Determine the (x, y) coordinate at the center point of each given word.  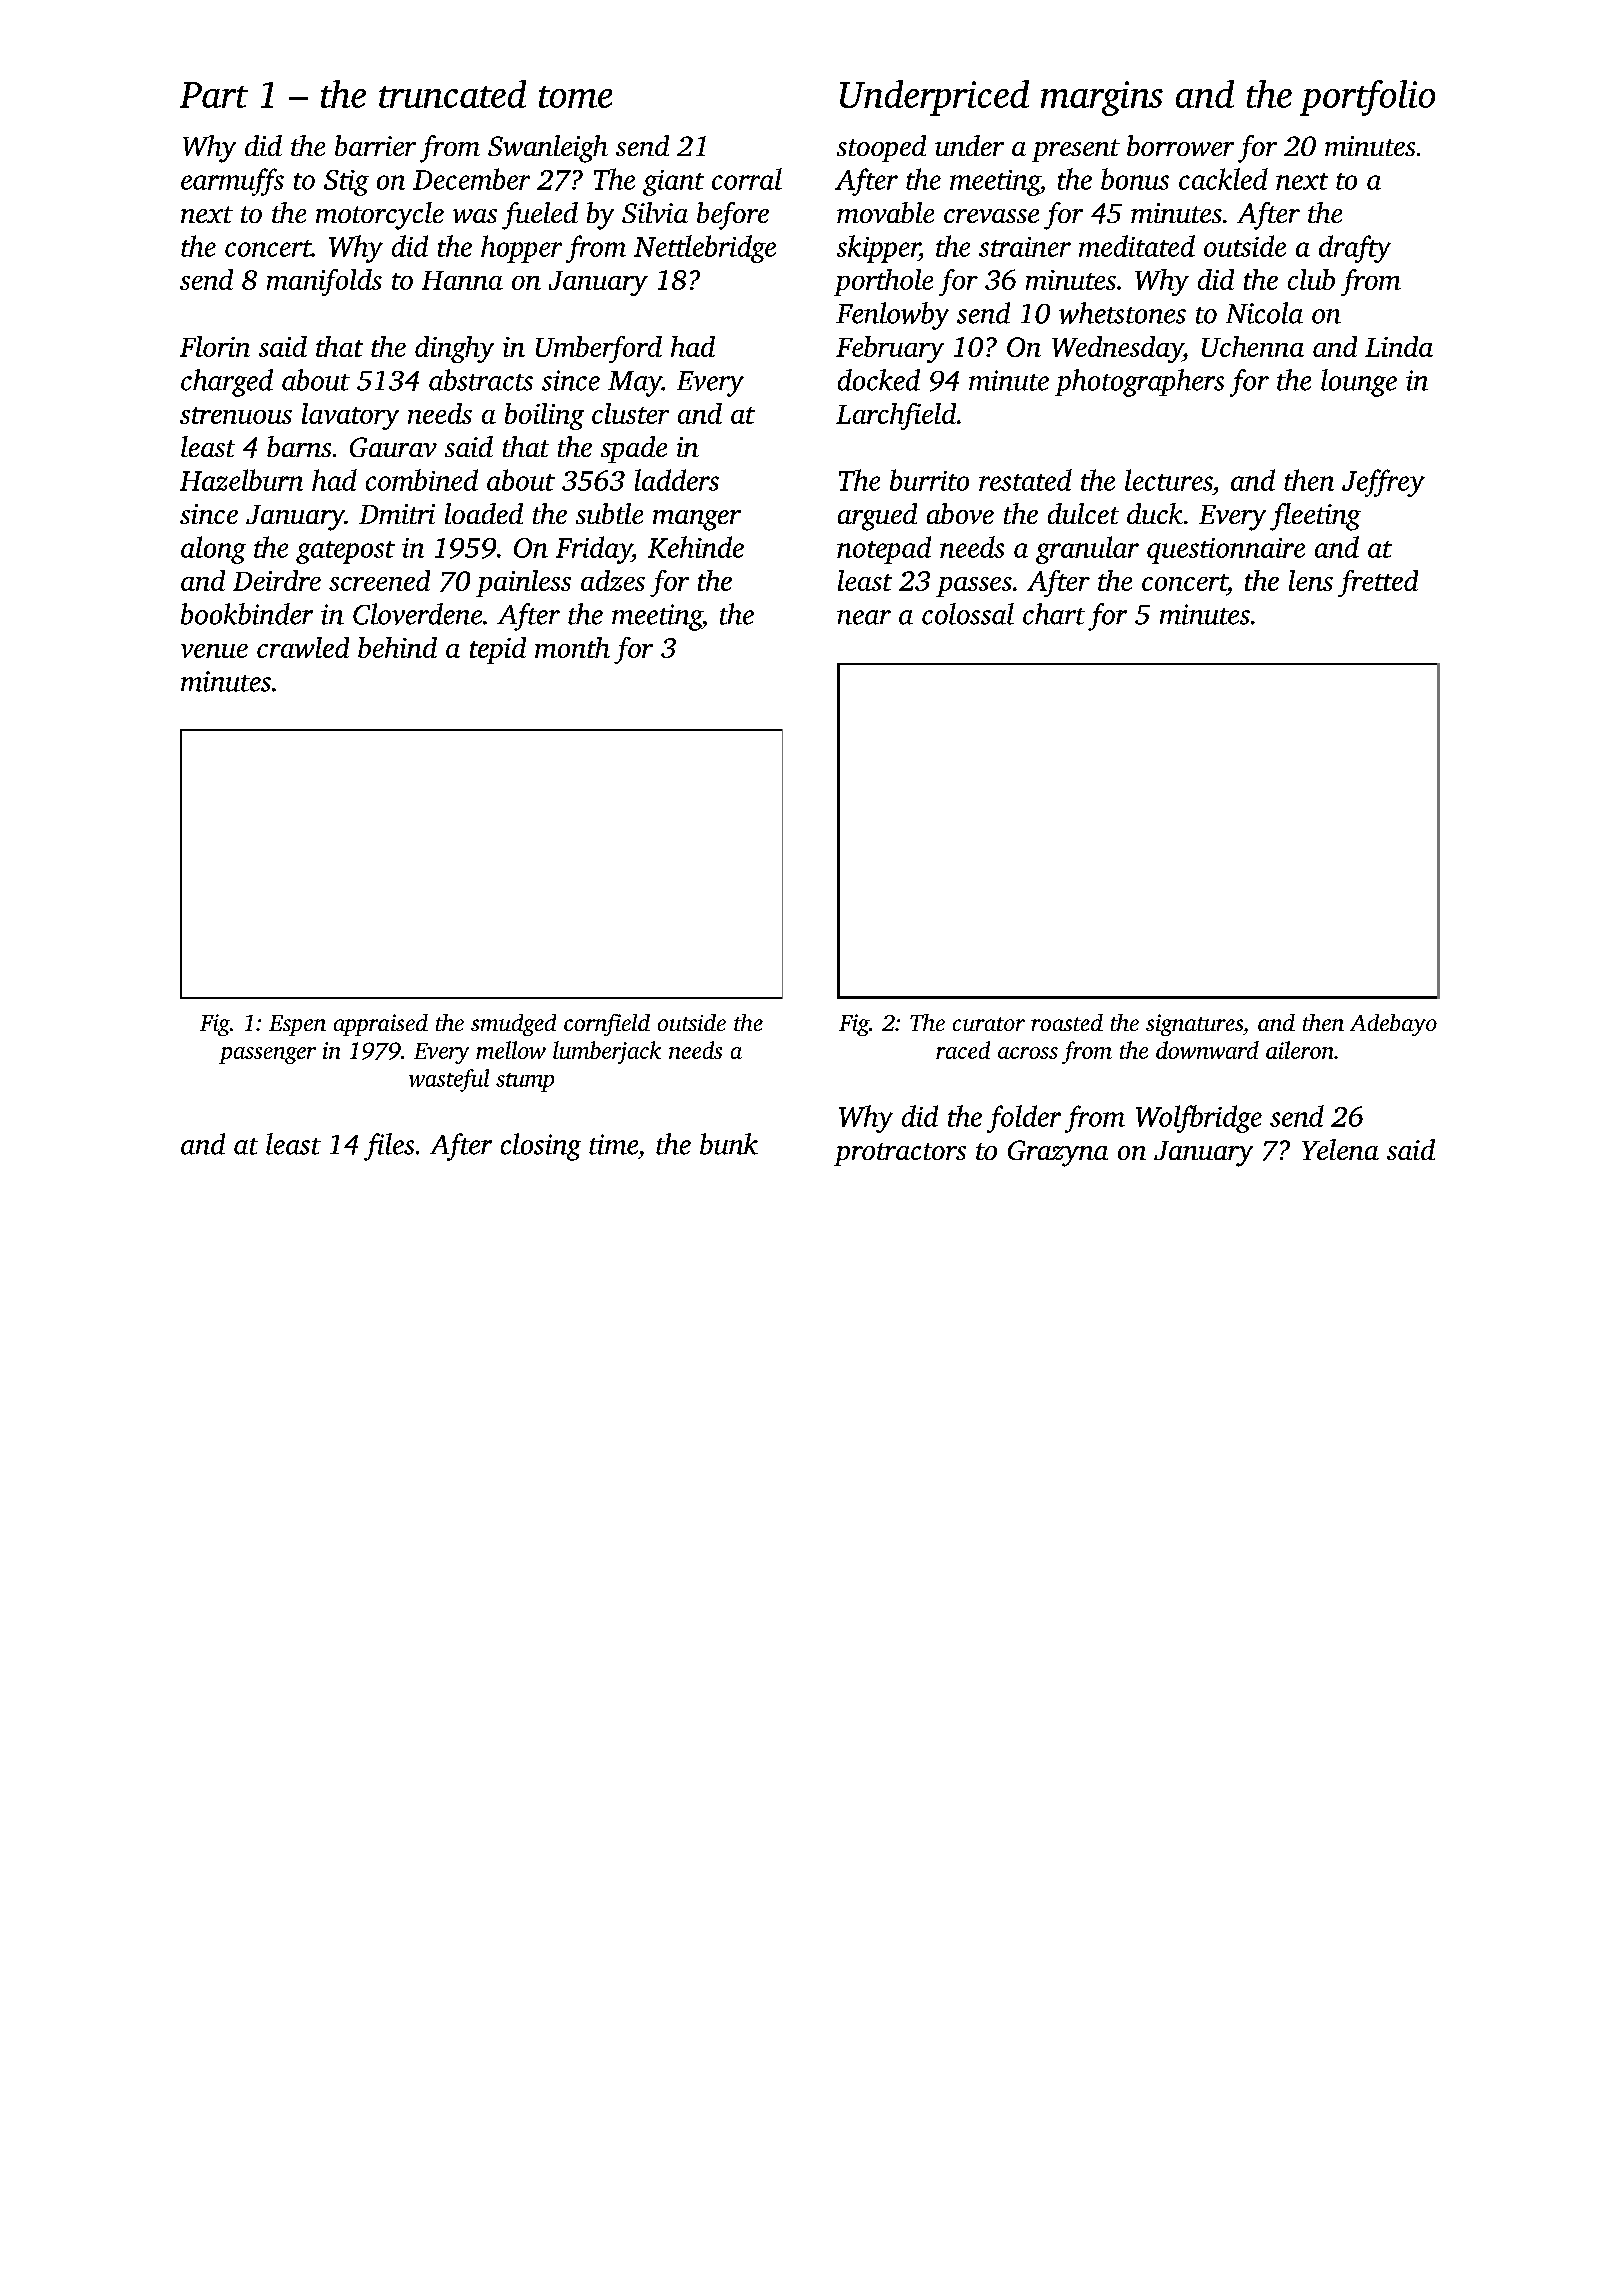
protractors (900, 1154)
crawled (303, 647)
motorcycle (380, 216)
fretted (1378, 583)
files (389, 1147)
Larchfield (896, 416)
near (864, 617)
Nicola (1264, 313)
